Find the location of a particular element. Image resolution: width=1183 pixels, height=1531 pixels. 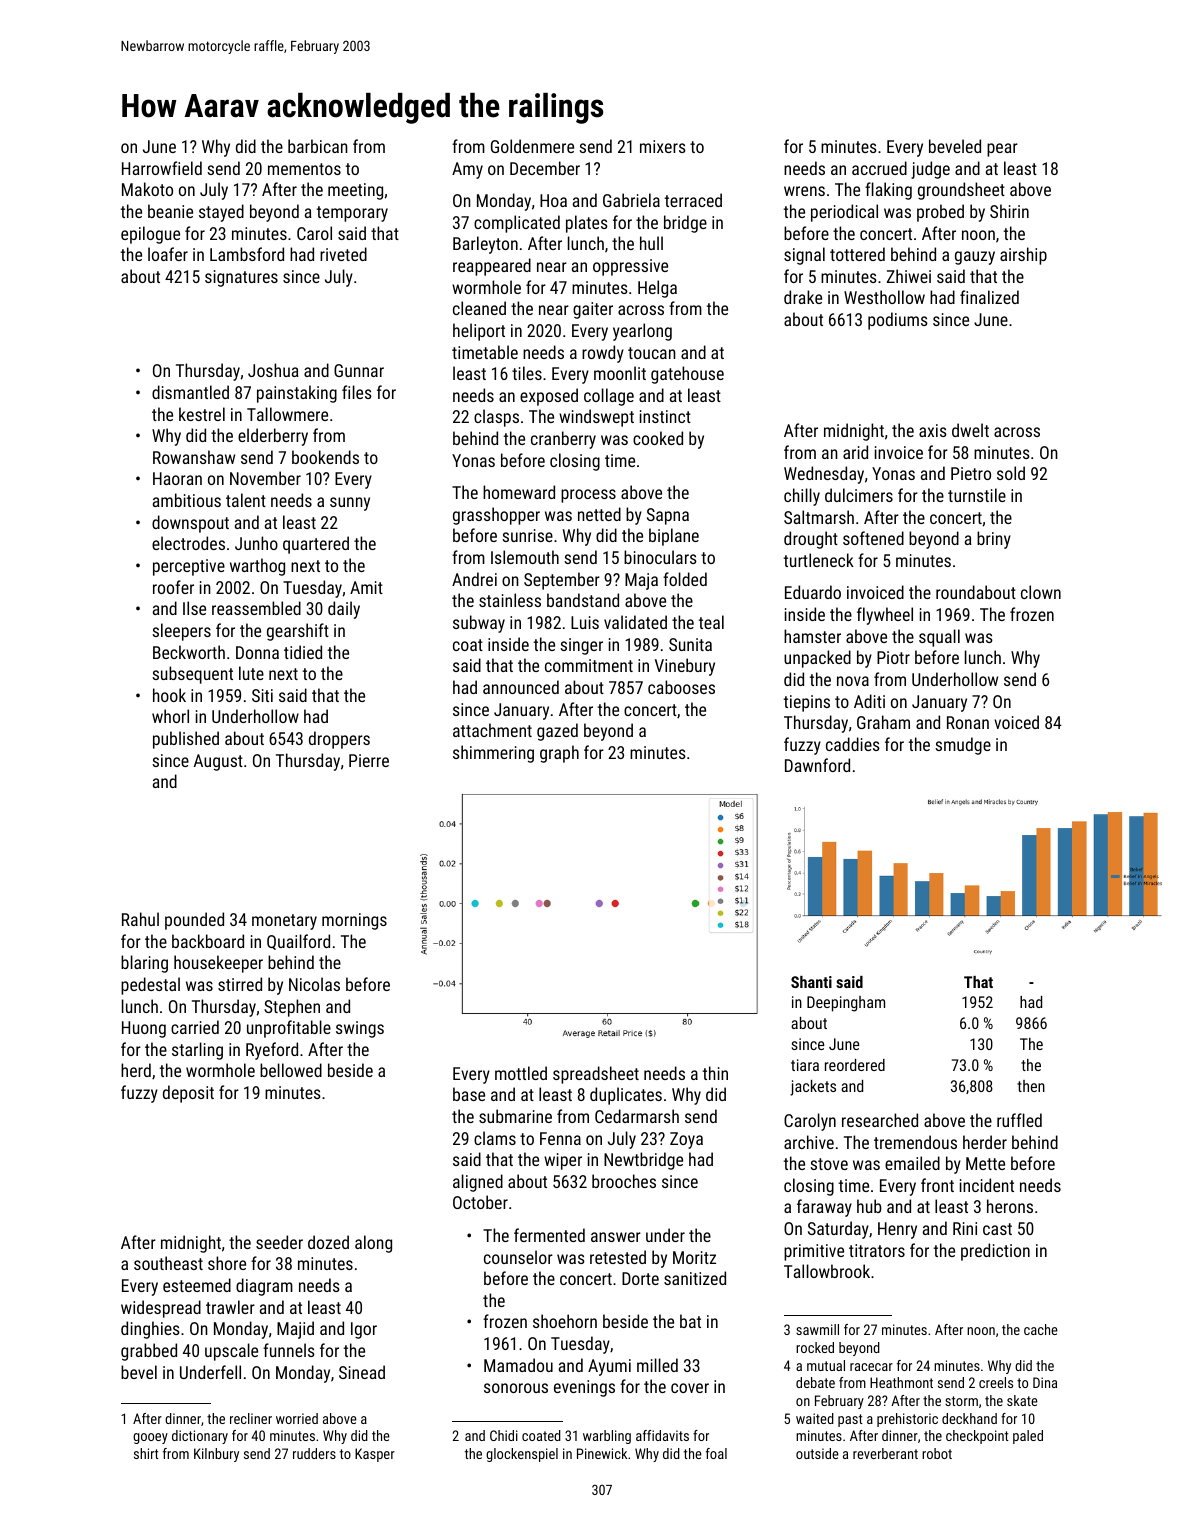

unprofitable is located at coordinates (289, 1029).
